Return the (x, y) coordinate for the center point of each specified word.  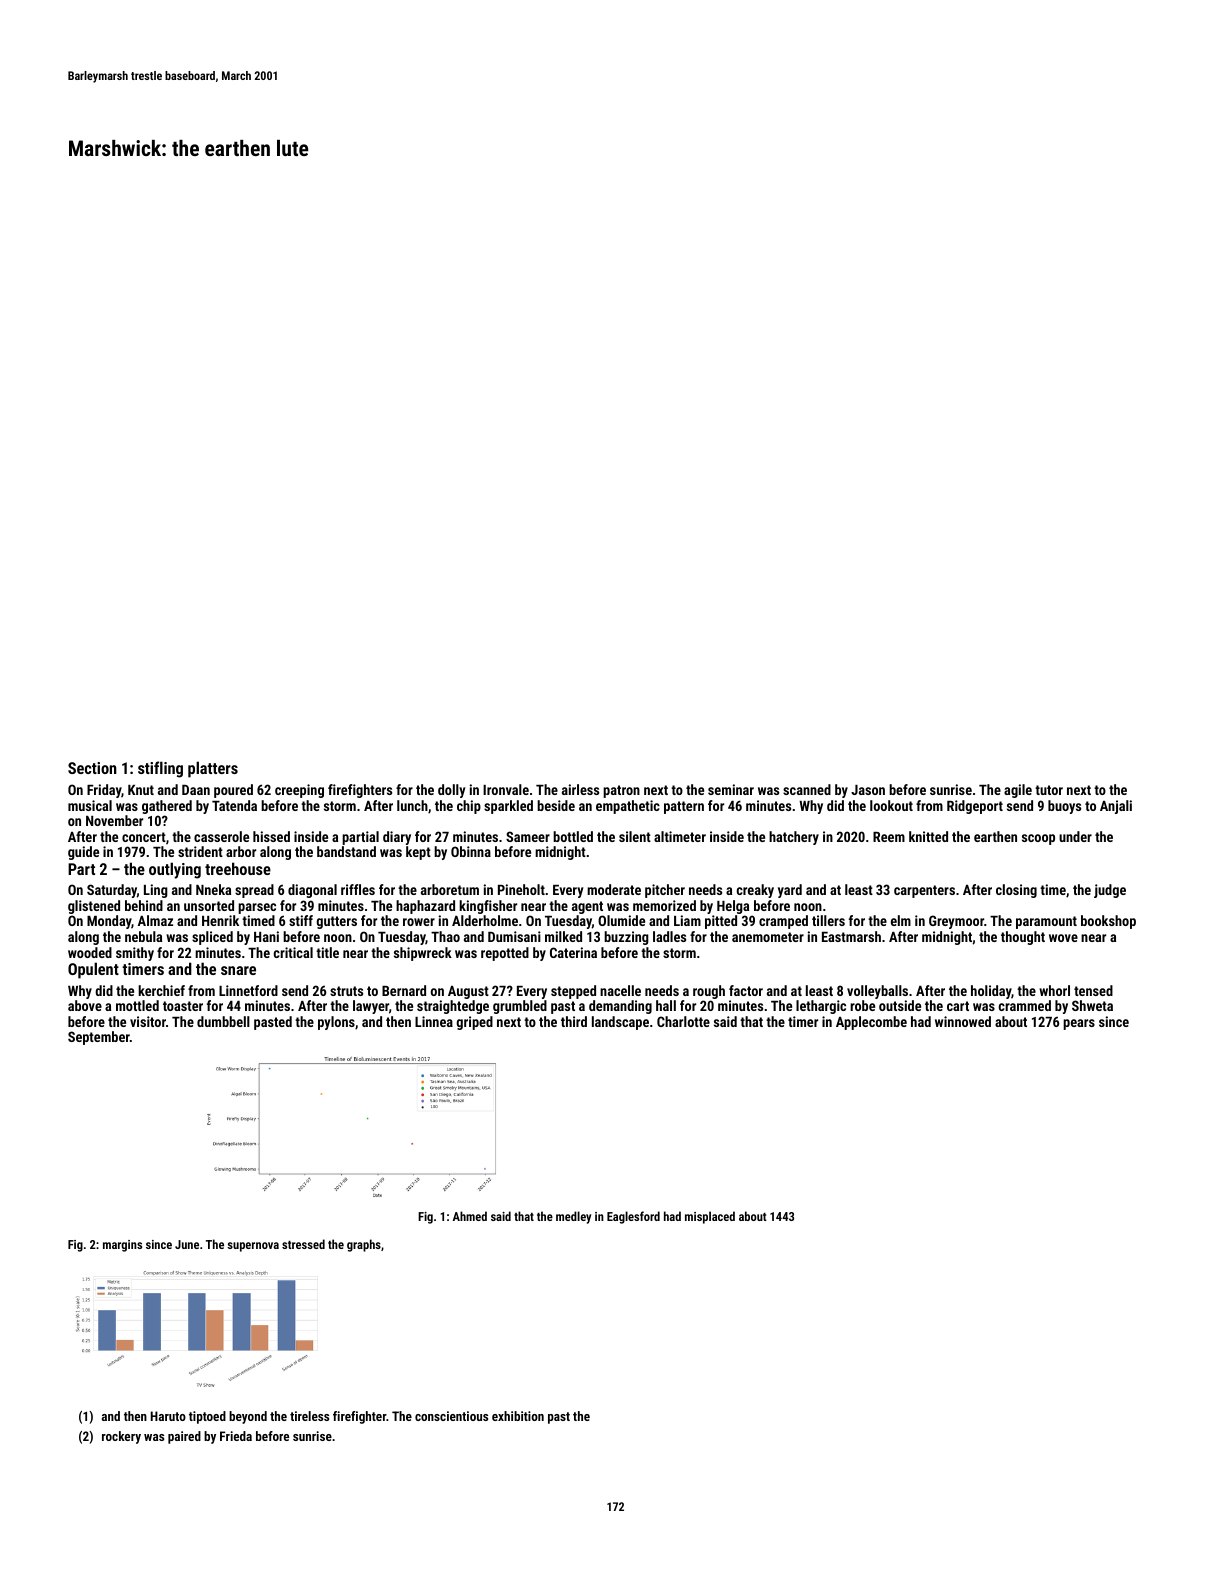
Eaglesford (633, 1217)
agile (1018, 791)
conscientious (451, 1416)
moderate (614, 889)
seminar (731, 789)
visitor (148, 1021)
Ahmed (470, 1216)
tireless (309, 1416)
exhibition (518, 1416)
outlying (175, 870)
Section (92, 768)
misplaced (710, 1217)
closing (1016, 891)
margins (122, 1246)
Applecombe (871, 1023)
